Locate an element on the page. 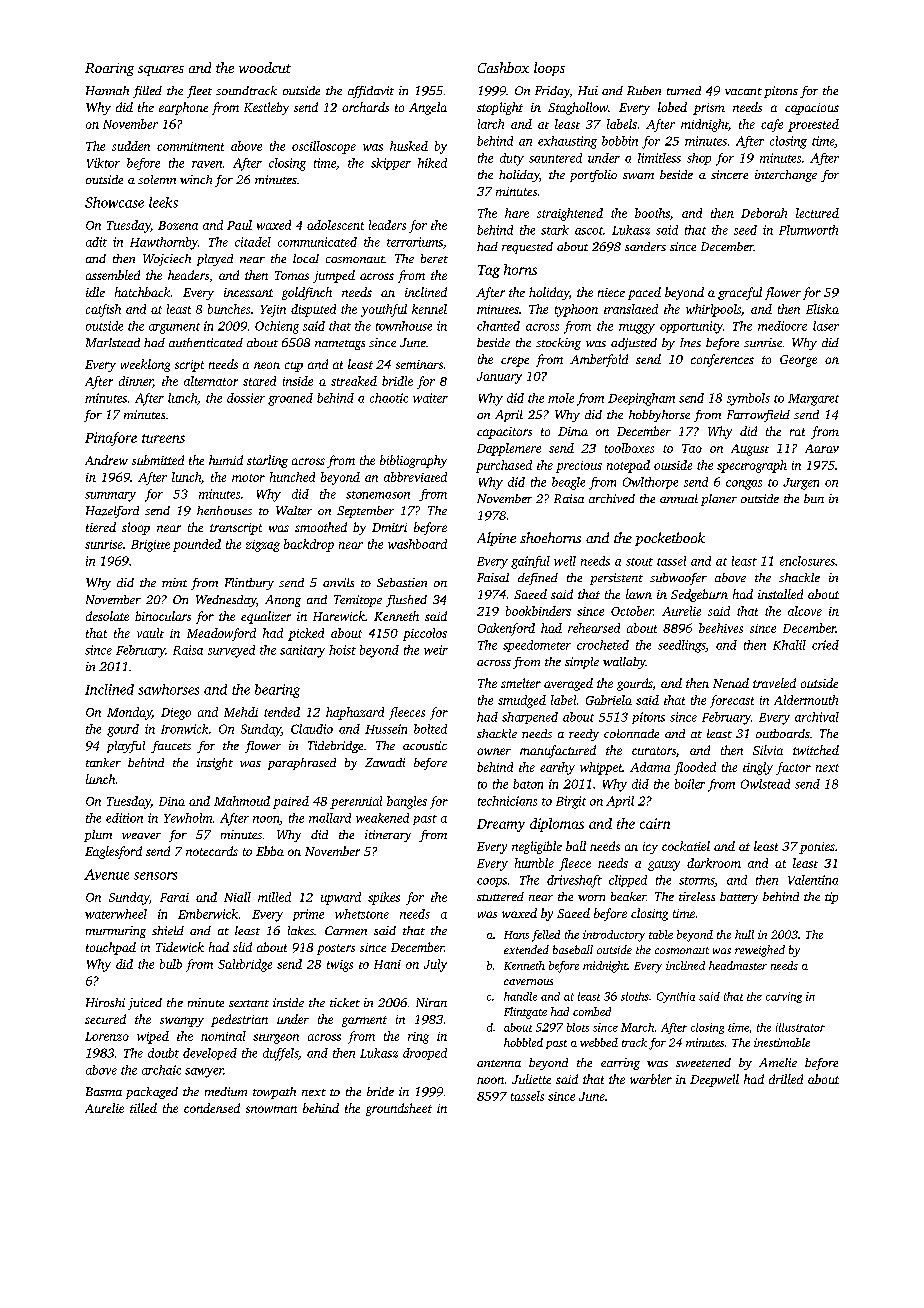 Image resolution: width=924 pixels, height=1308 pixels. shop is located at coordinates (699, 159).
